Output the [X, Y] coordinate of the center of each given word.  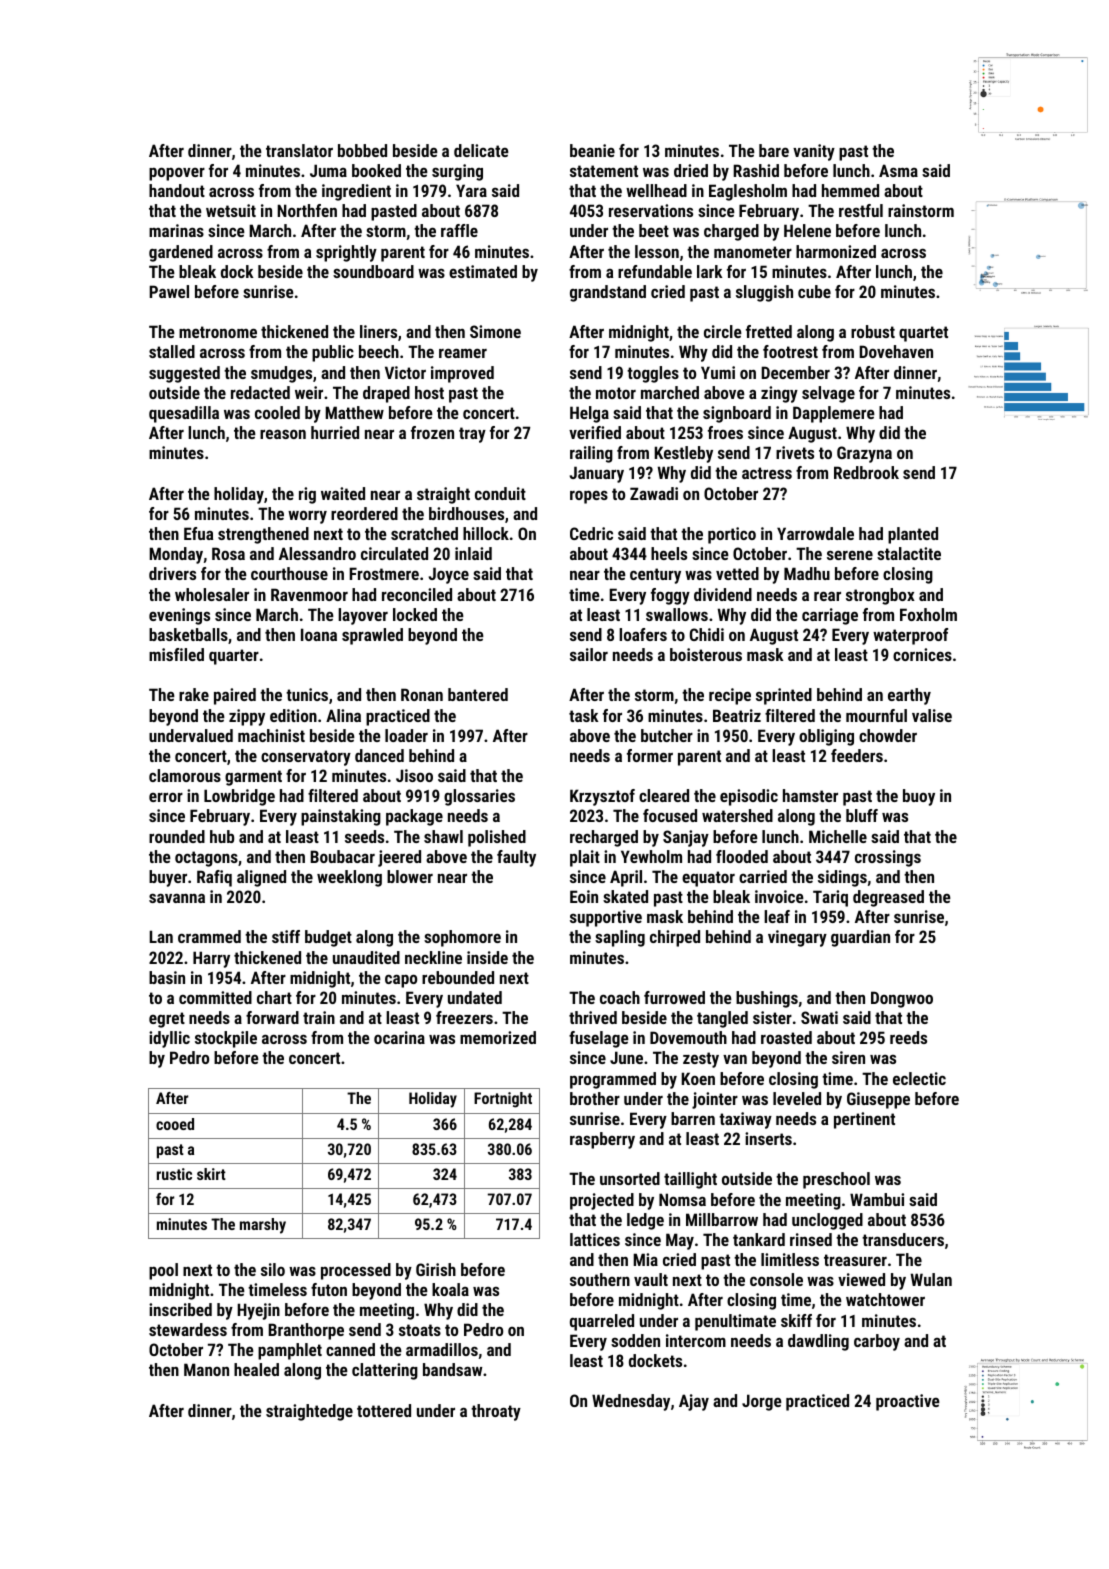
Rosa [228, 553]
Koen [698, 1078]
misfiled [176, 654]
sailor [589, 654]
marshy [263, 1226]
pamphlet [290, 1351]
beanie [592, 150]
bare [774, 150]
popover [177, 174]
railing [591, 454]
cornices [922, 654]
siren [848, 1057]
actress [767, 473]
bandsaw [452, 1369]
